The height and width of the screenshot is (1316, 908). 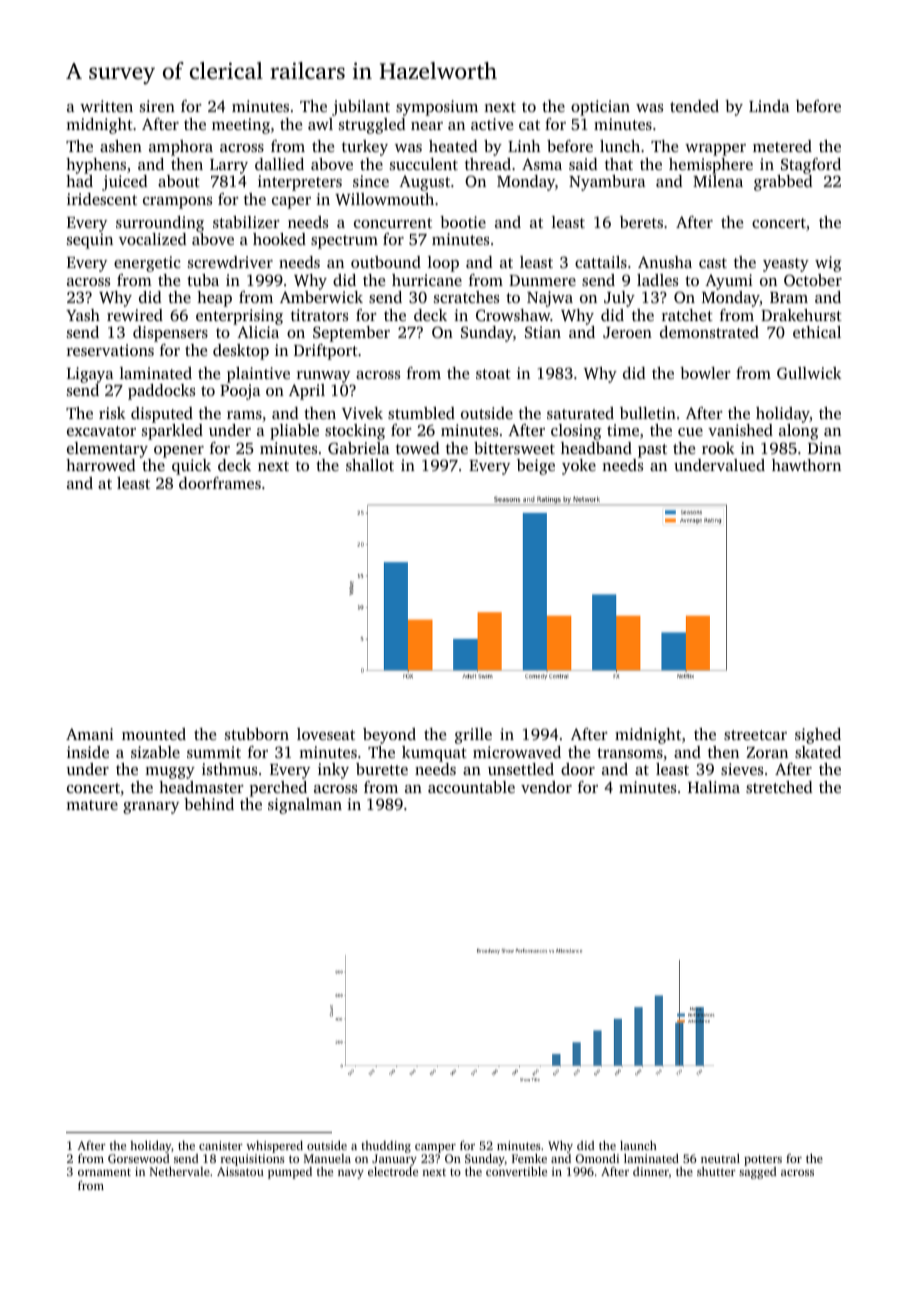 What do you see at coordinates (139, 1158) in the screenshot?
I see `Gorsewood` at bounding box center [139, 1158].
